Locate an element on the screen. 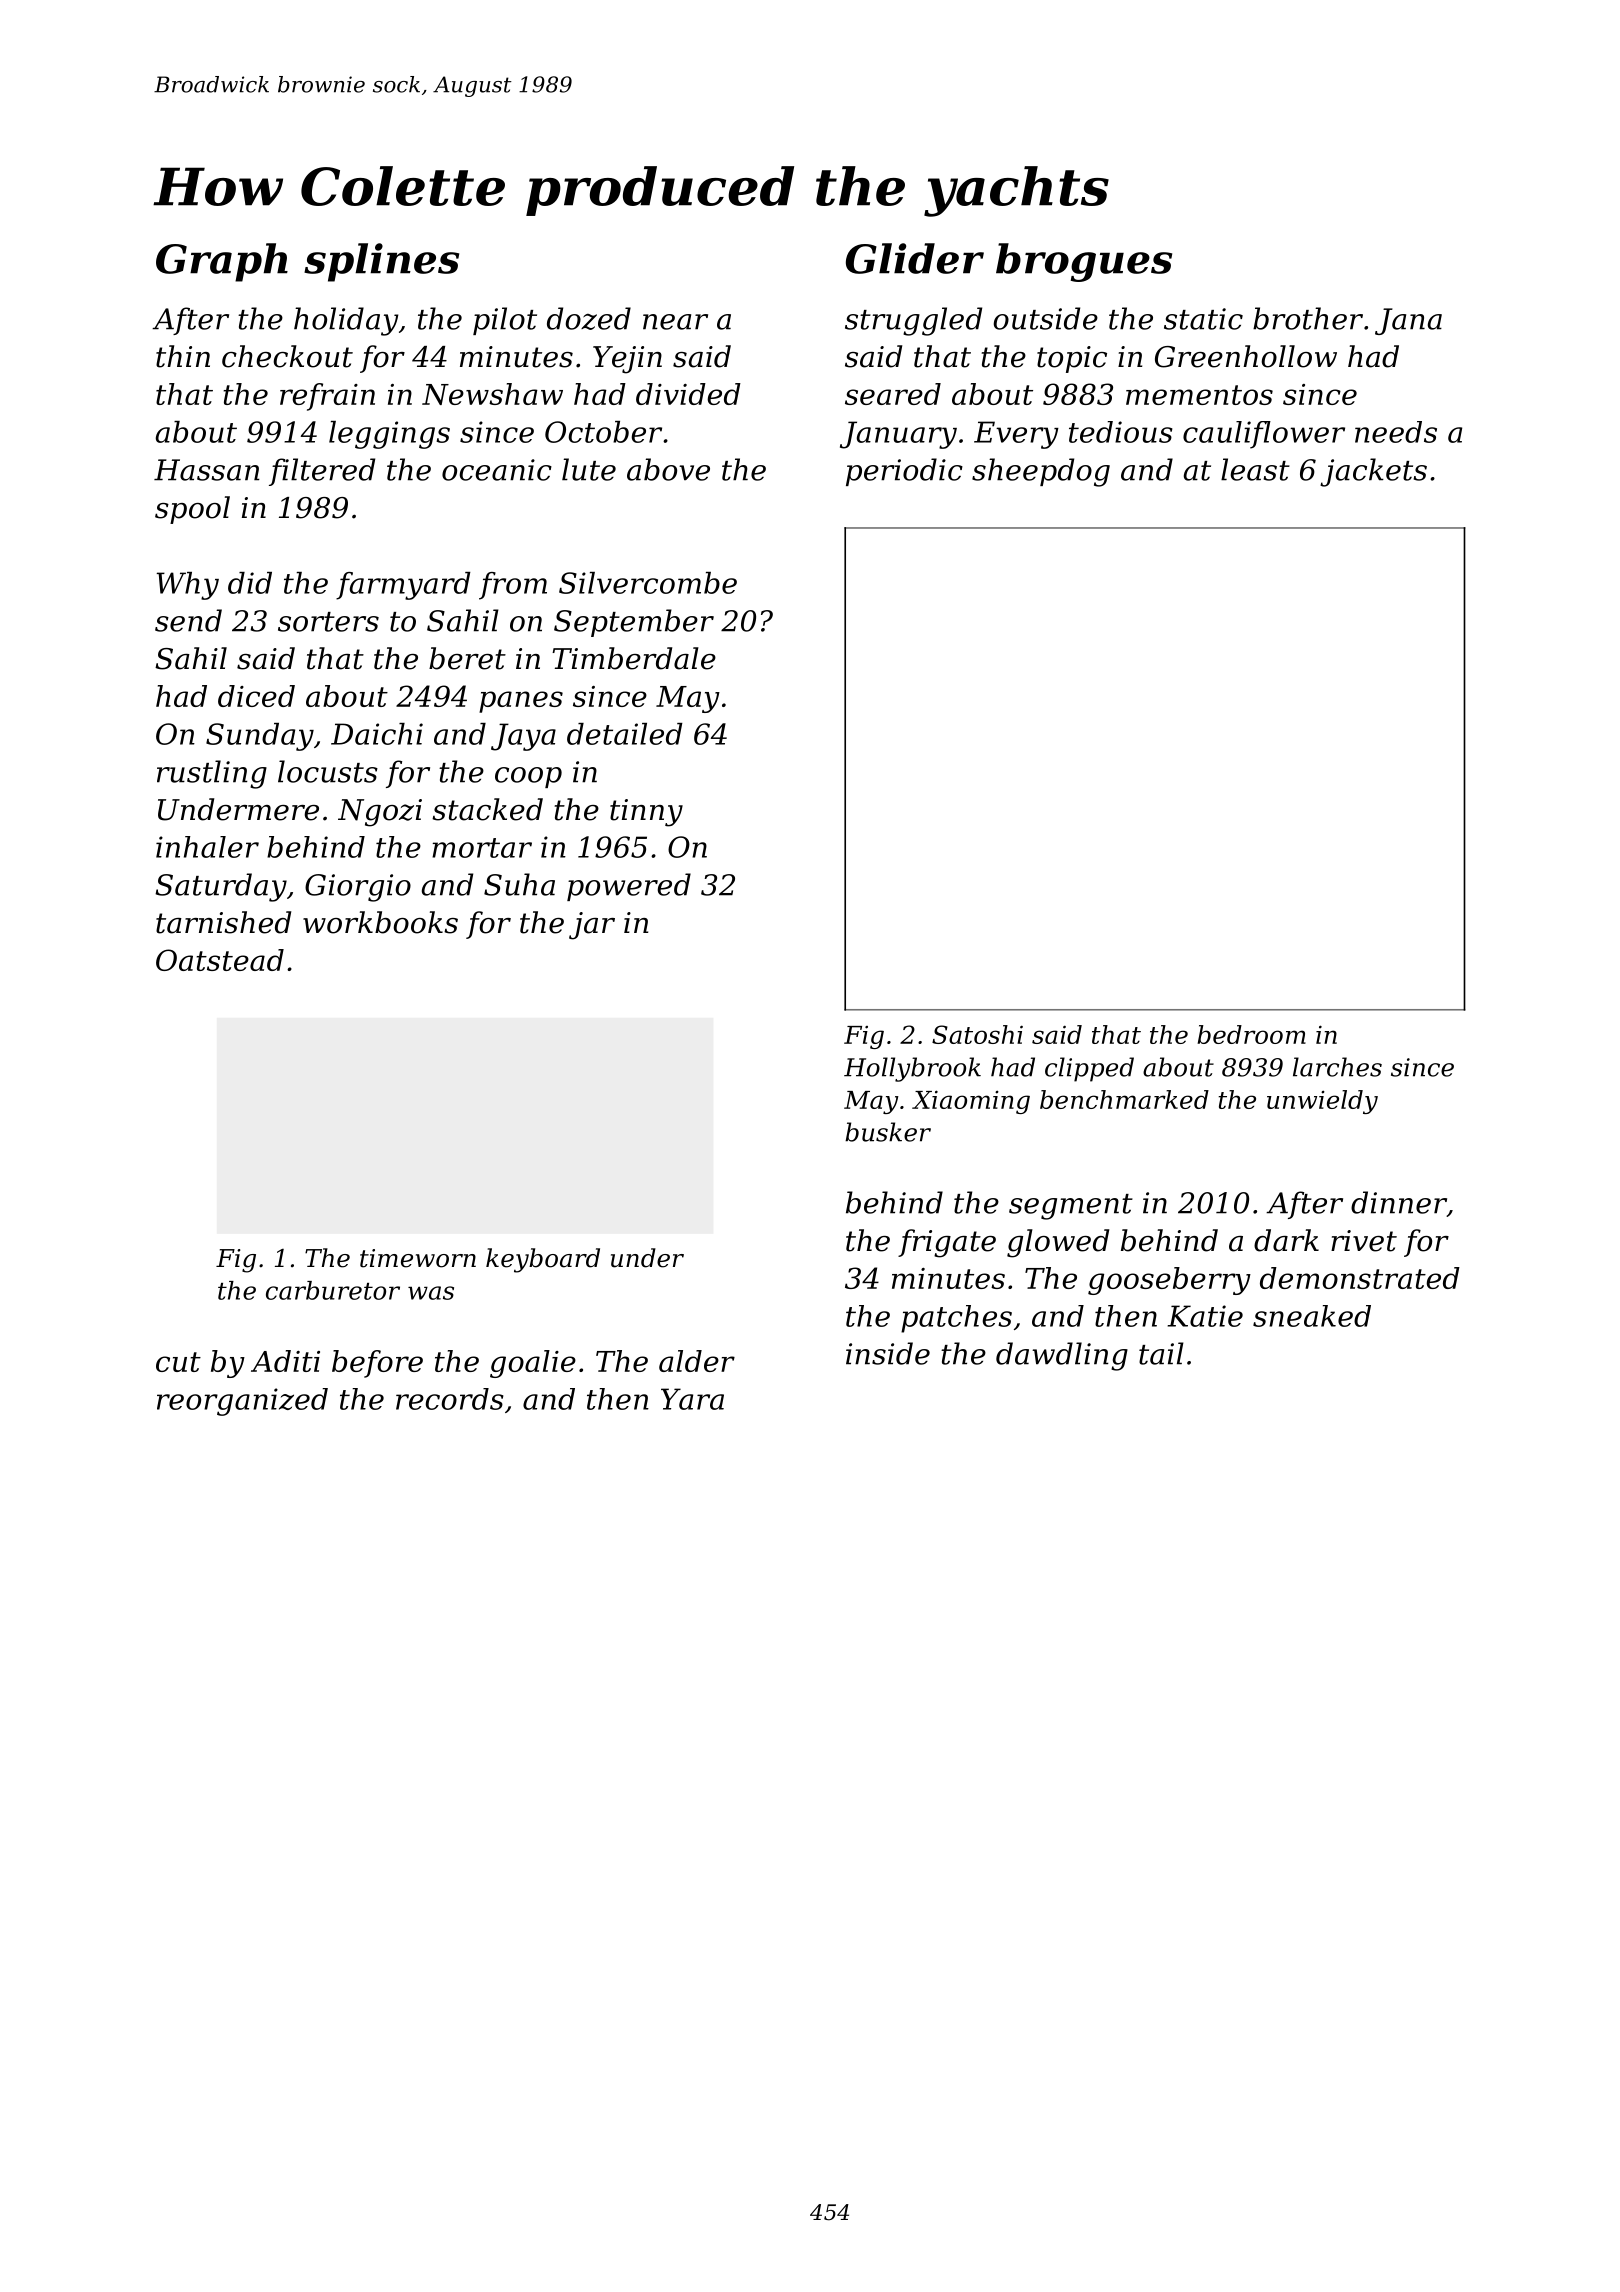  periodic is located at coordinates (904, 472).
